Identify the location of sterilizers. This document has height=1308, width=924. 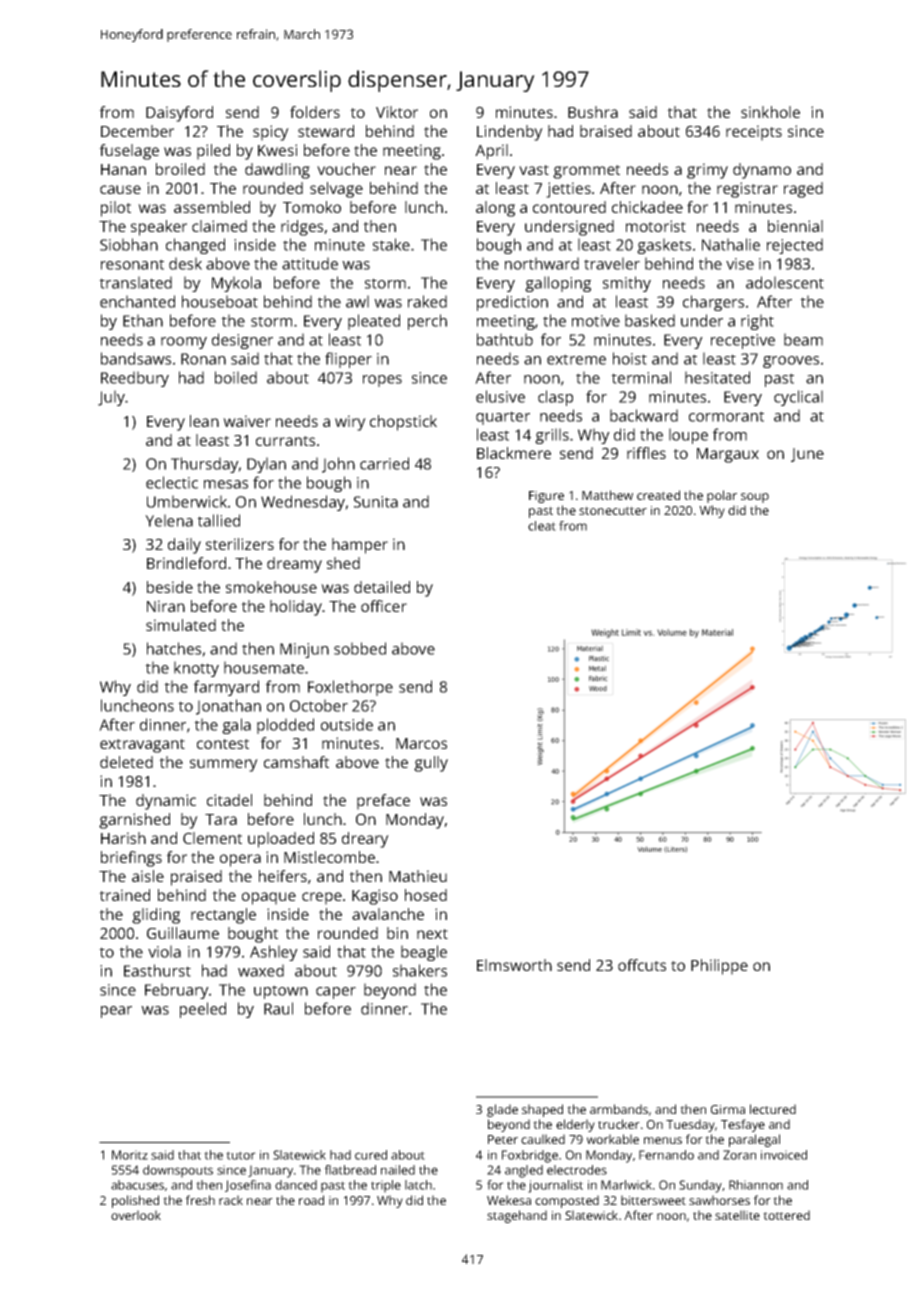
(240, 544).
